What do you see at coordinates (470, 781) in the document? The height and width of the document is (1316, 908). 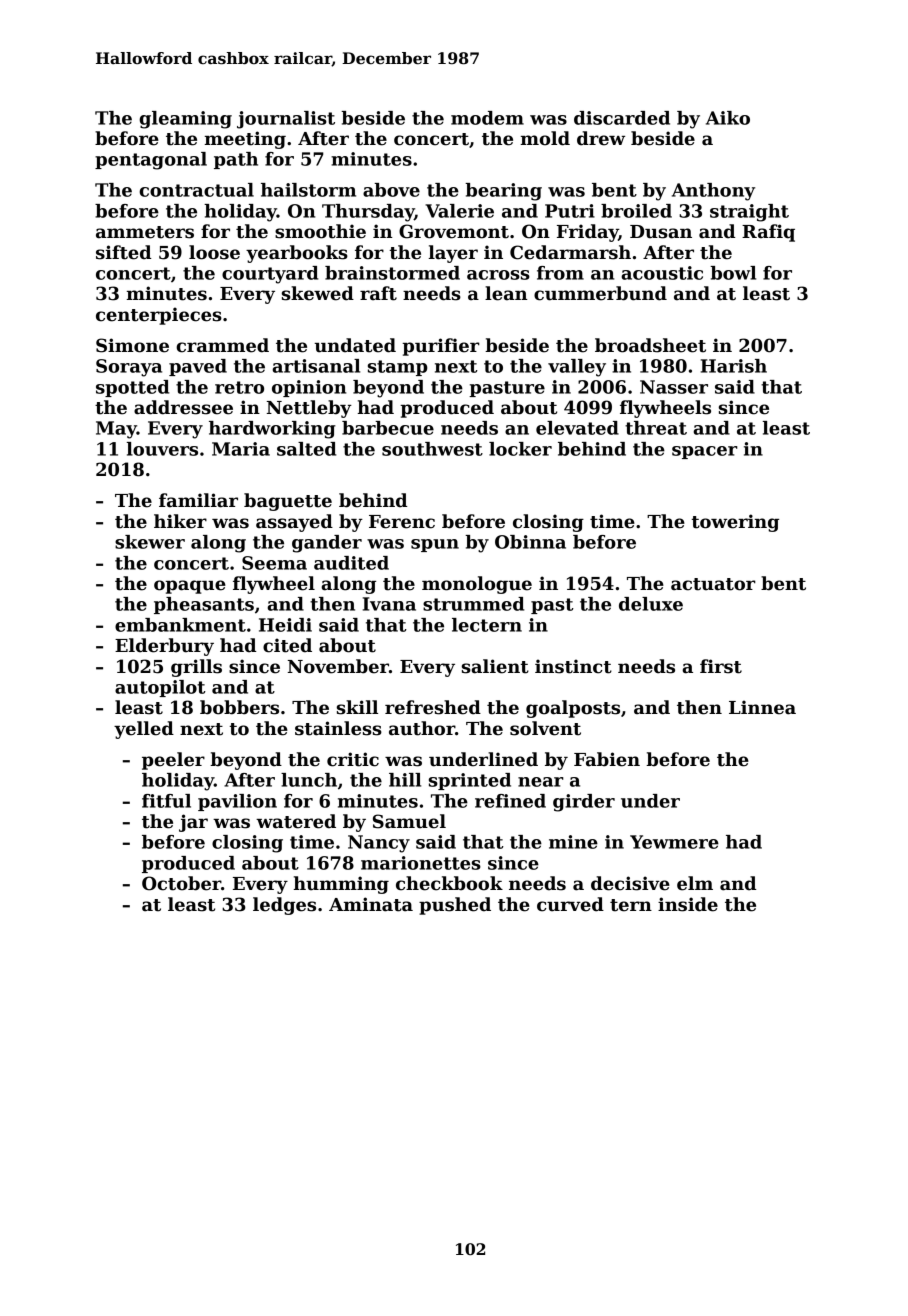 I see `sprinted` at bounding box center [470, 781].
